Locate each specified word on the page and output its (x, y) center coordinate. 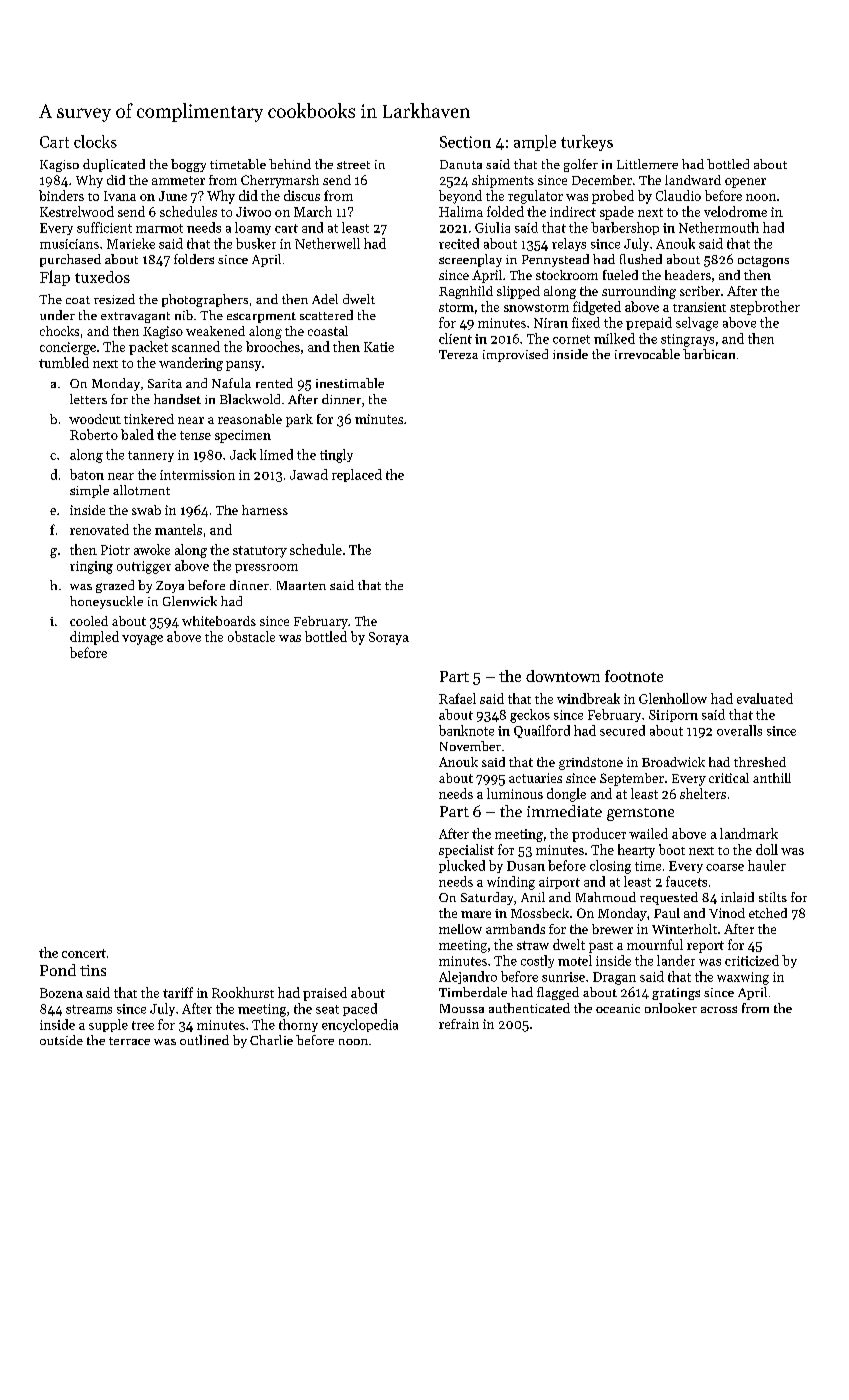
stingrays (687, 340)
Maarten (301, 585)
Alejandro (468, 977)
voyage (142, 640)
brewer (612, 929)
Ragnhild (466, 292)
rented (274, 383)
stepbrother (765, 308)
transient (699, 307)
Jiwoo (253, 212)
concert (84, 953)
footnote (634, 676)
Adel (325, 299)
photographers (205, 300)
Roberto (94, 434)
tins (93, 970)
